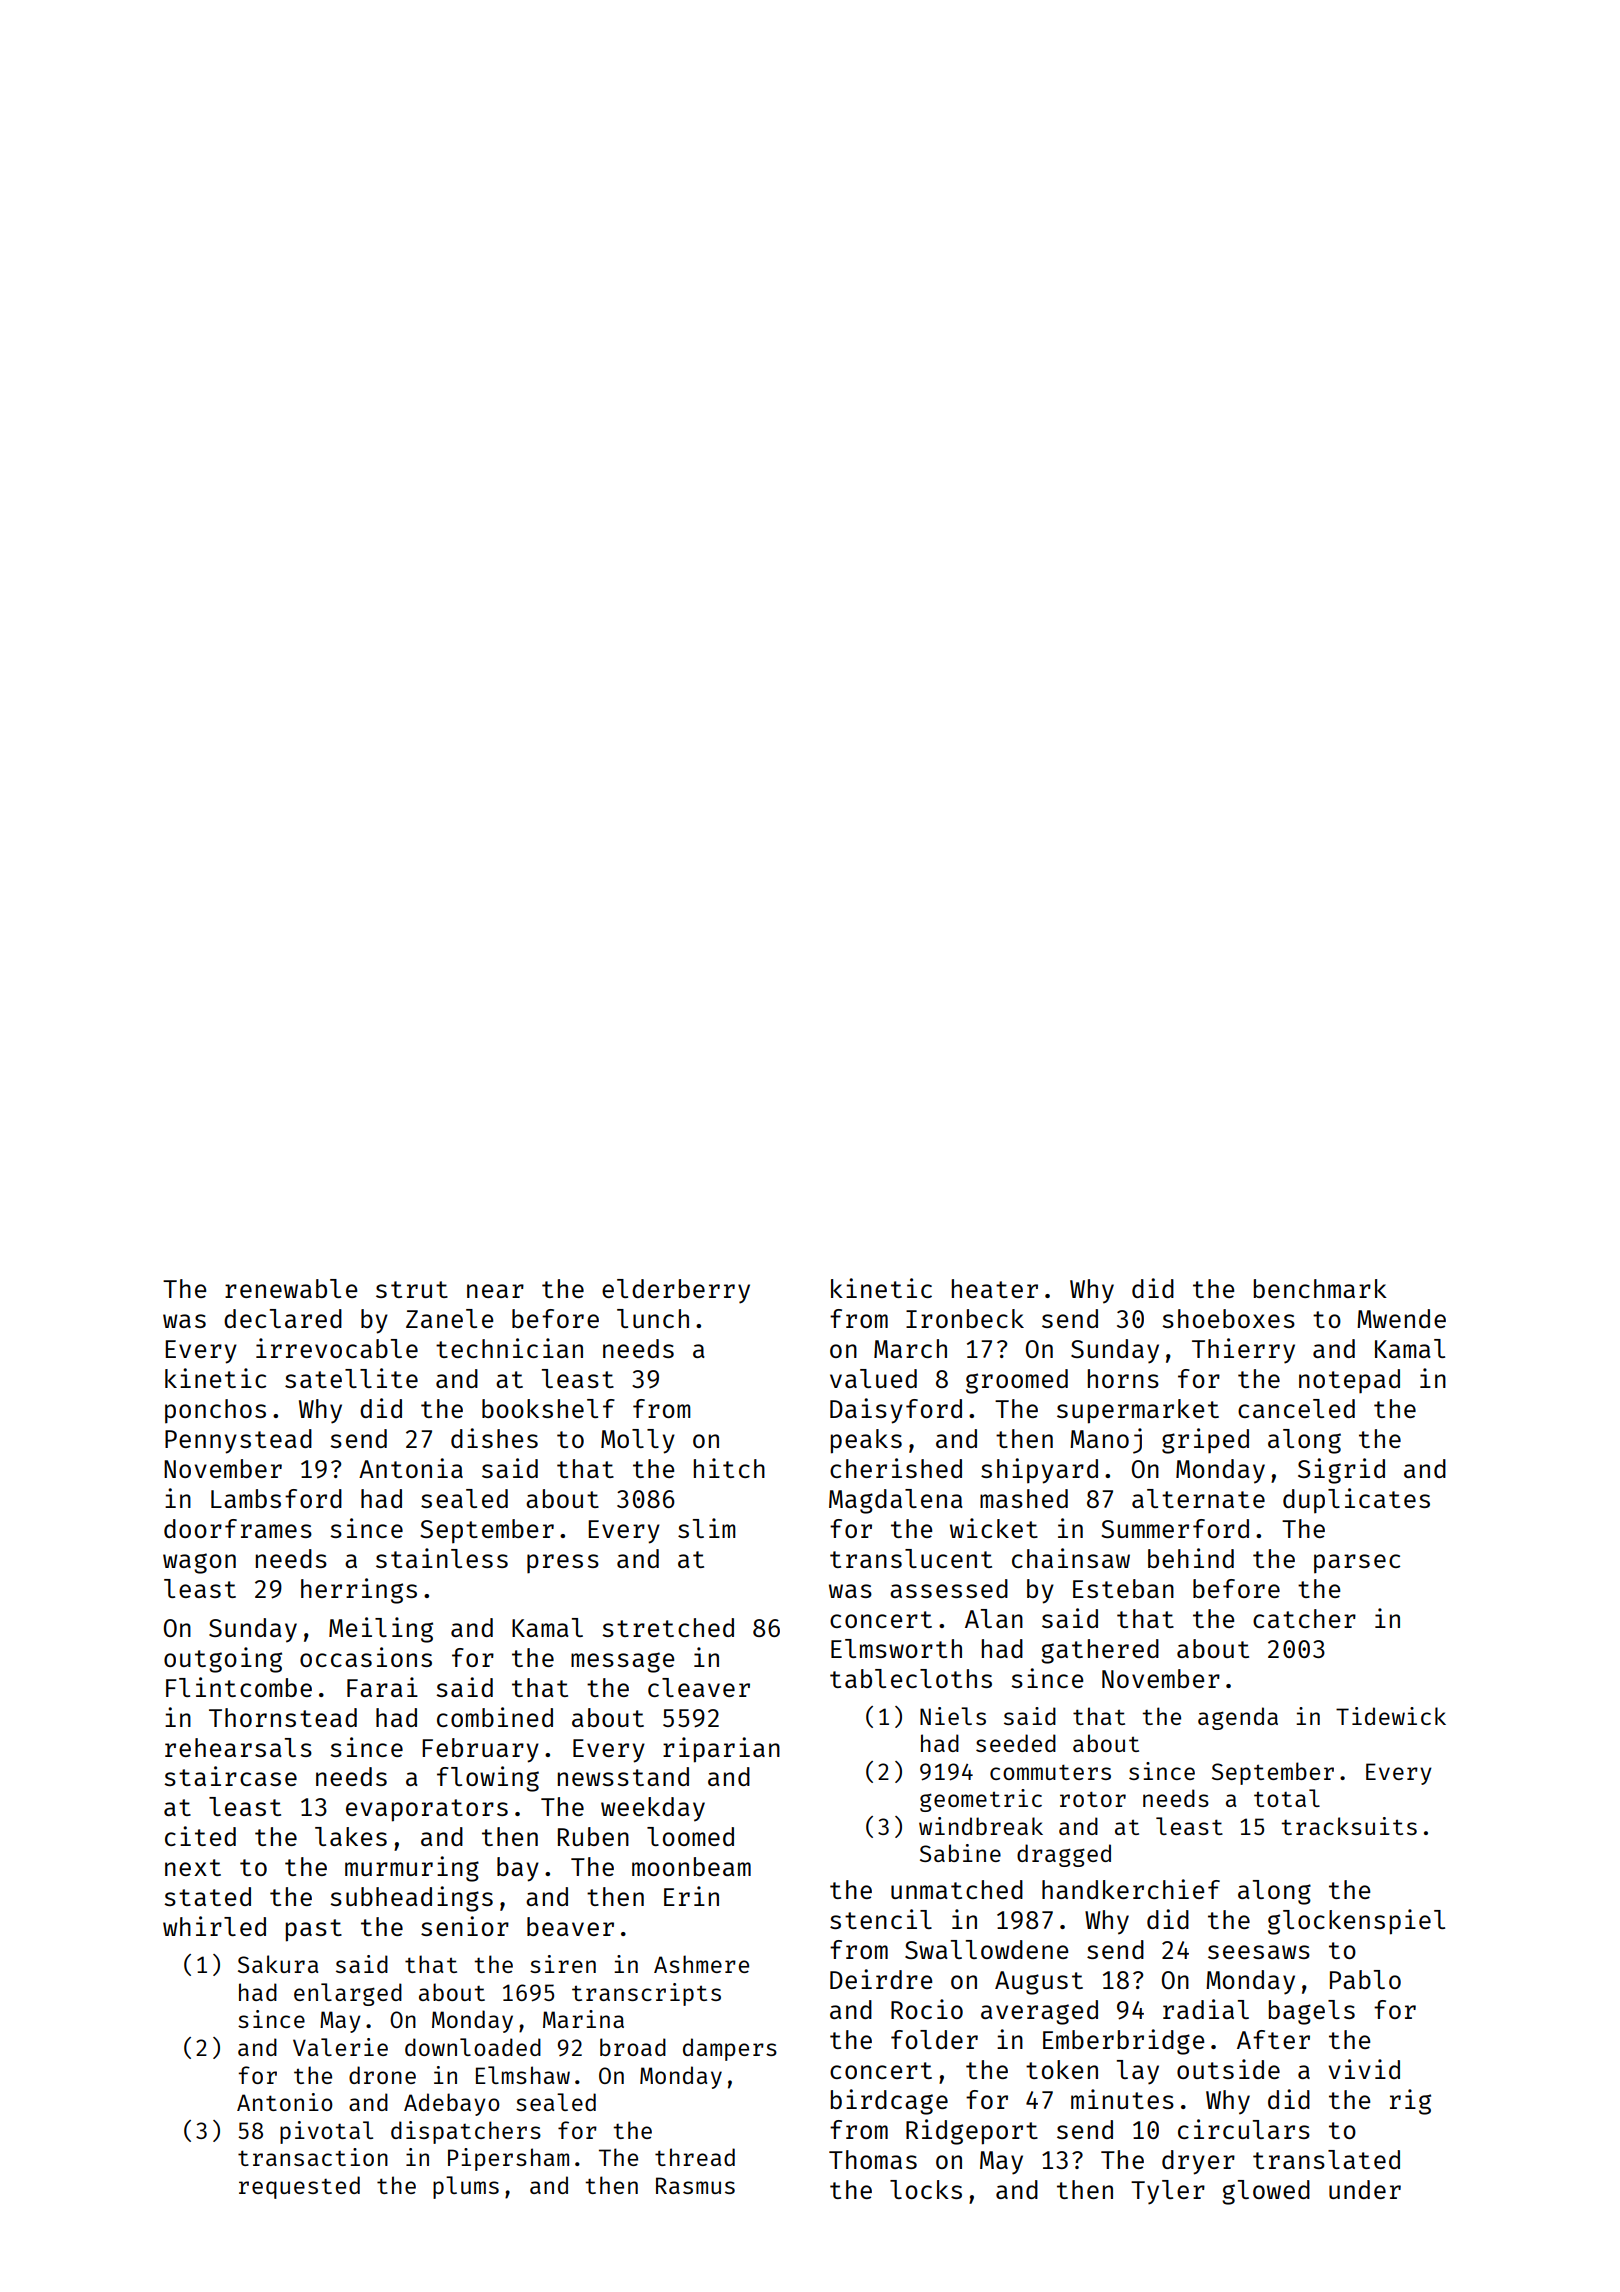 Image resolution: width=1620 pixels, height=2292 pixels. I want to click on canceled, so click(1296, 1408).
